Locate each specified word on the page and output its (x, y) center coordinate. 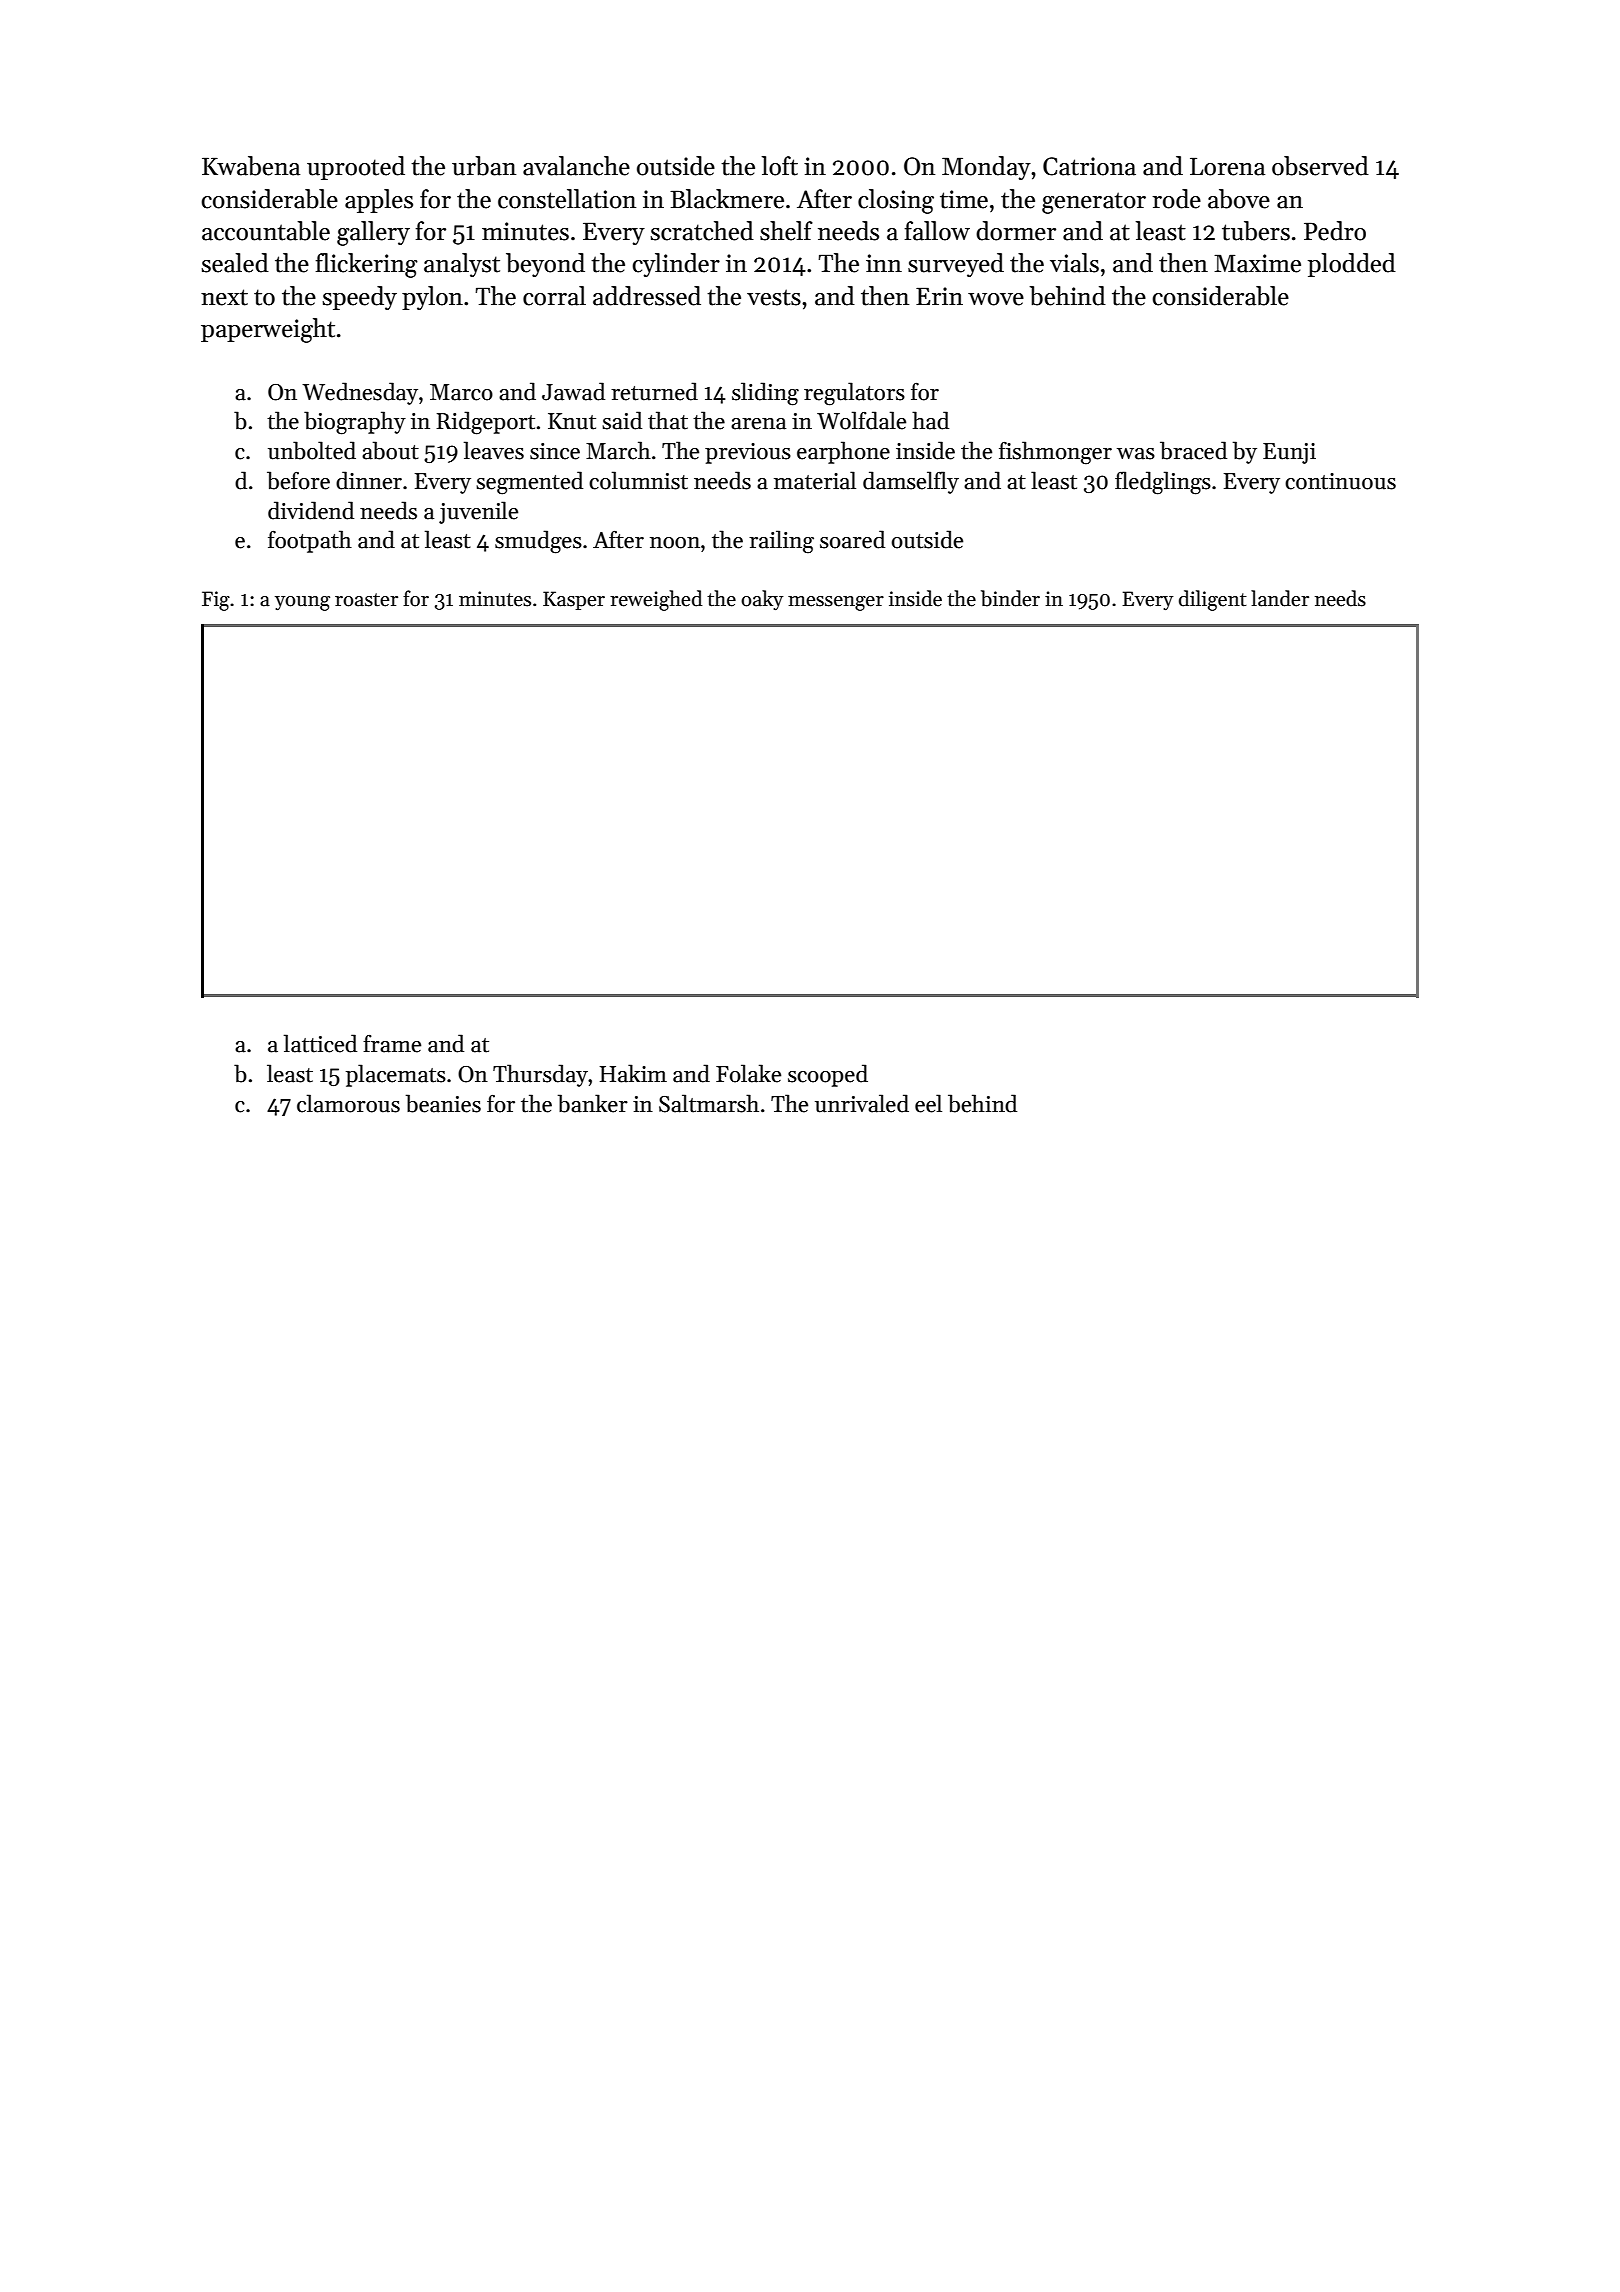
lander (1280, 598)
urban (484, 166)
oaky (762, 600)
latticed (320, 1043)
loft (780, 166)
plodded (1352, 265)
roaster (366, 600)
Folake (748, 1073)
